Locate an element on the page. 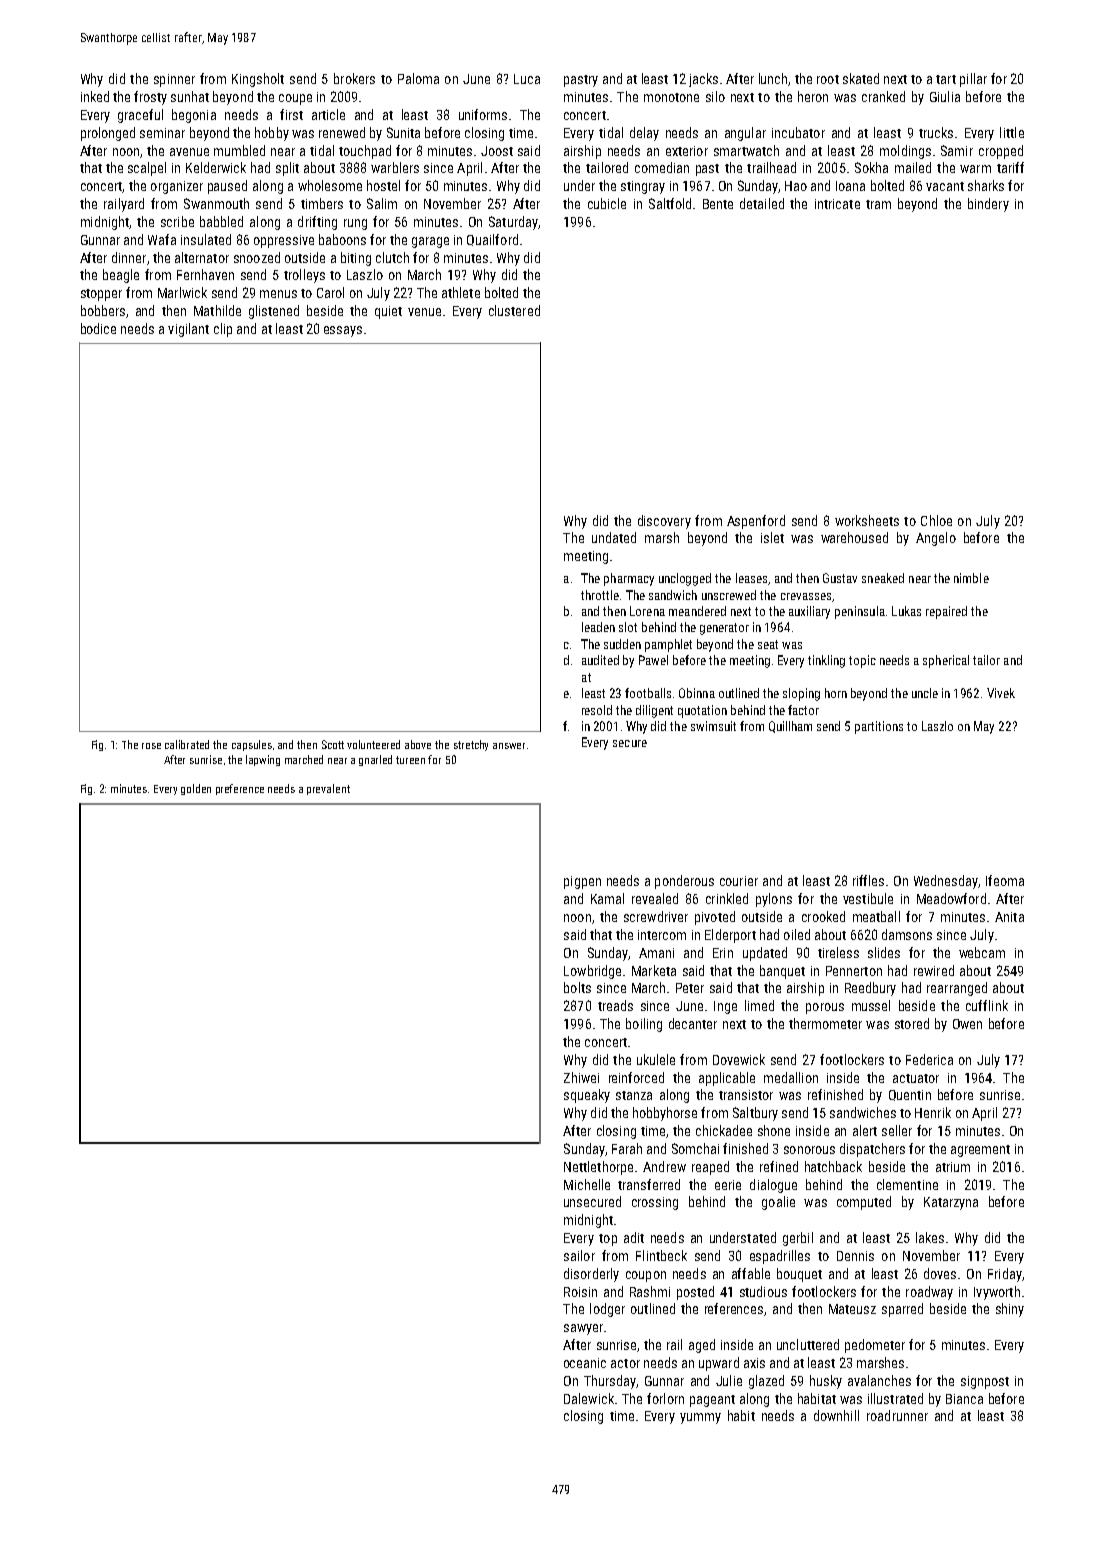 Image resolution: width=1104 pixels, height=1562 pixels. sunhat is located at coordinates (190, 96).
